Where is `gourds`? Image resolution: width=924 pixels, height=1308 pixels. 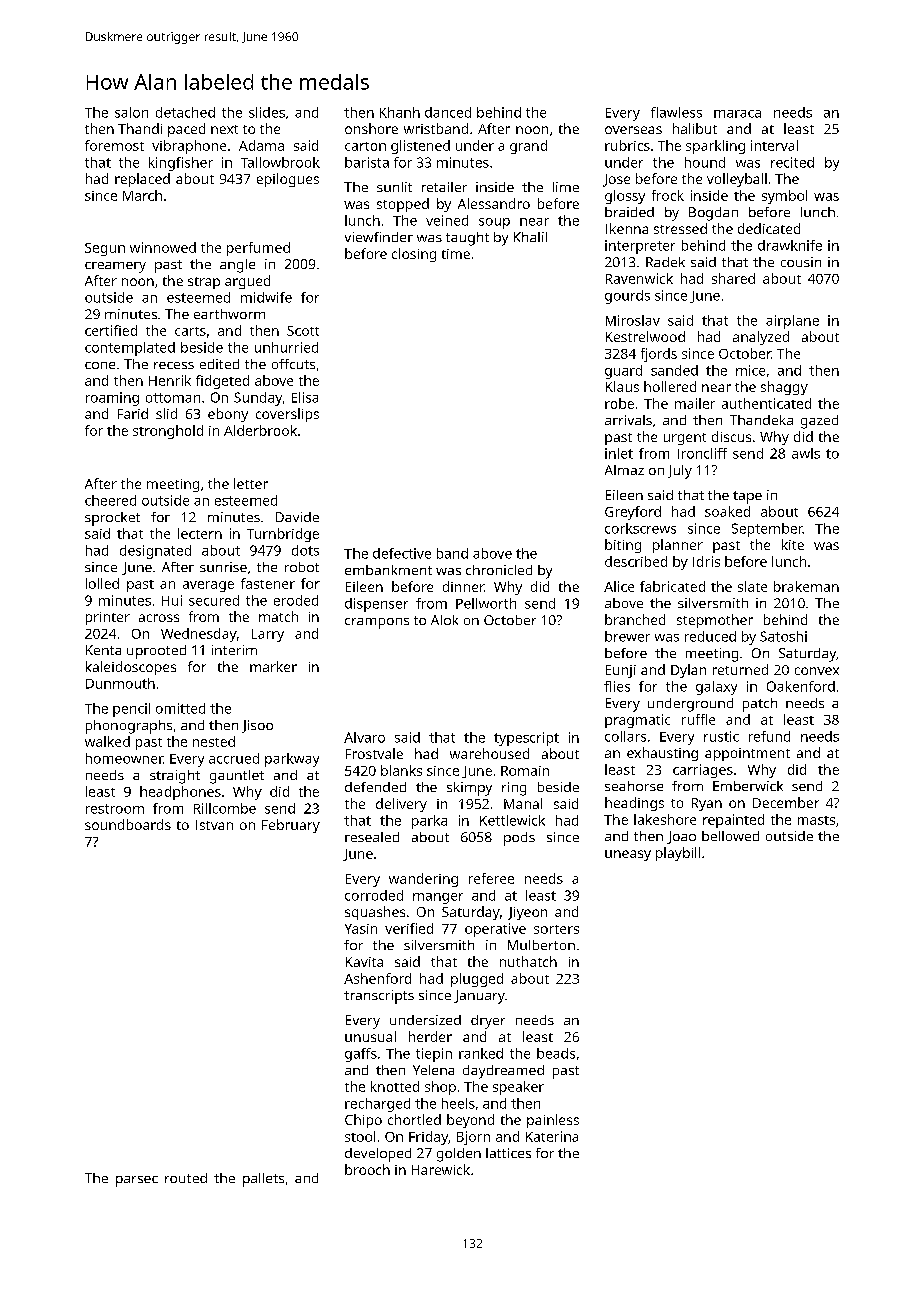
gourds is located at coordinates (627, 297).
